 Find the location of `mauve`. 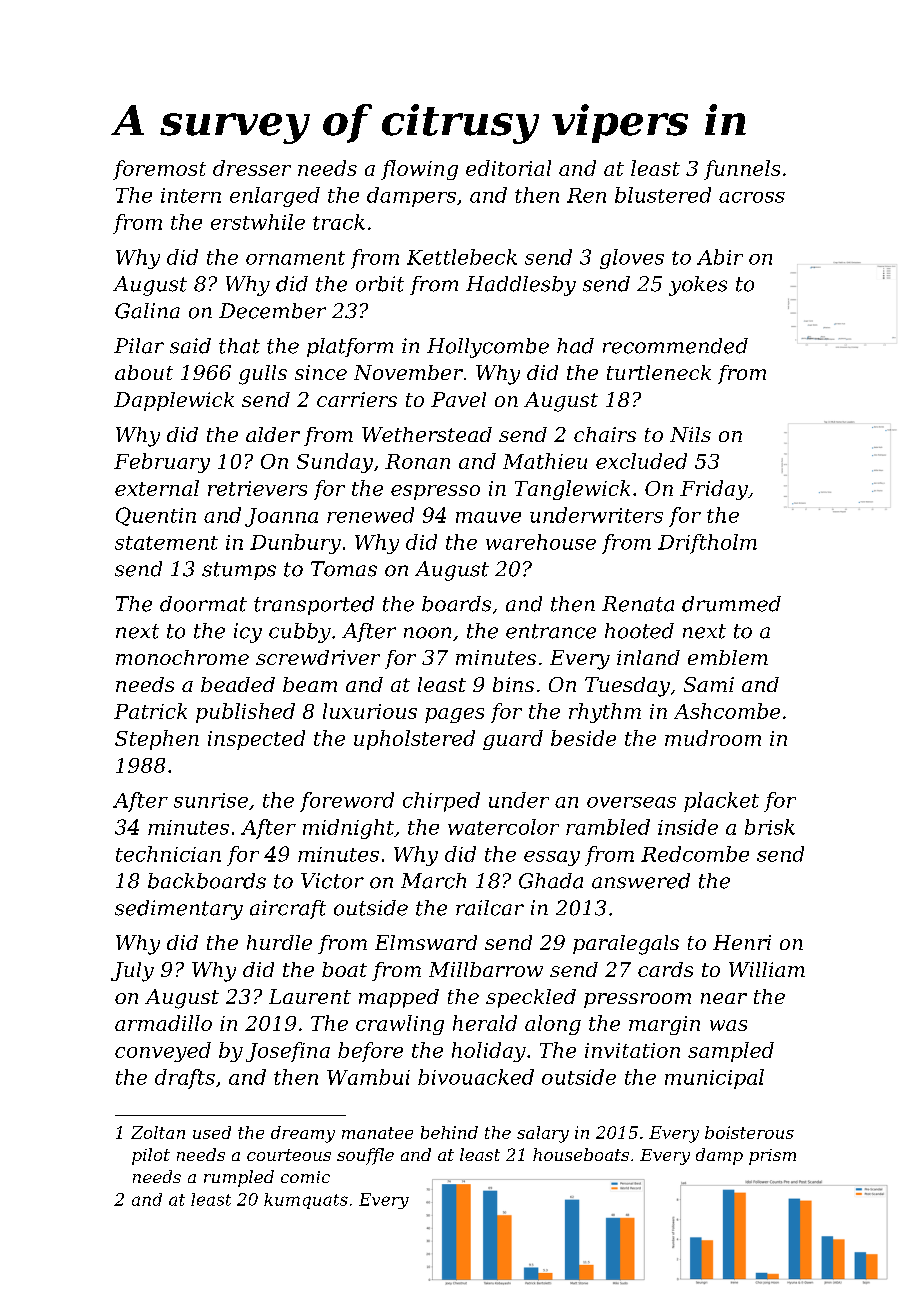

mauve is located at coordinates (488, 517).
